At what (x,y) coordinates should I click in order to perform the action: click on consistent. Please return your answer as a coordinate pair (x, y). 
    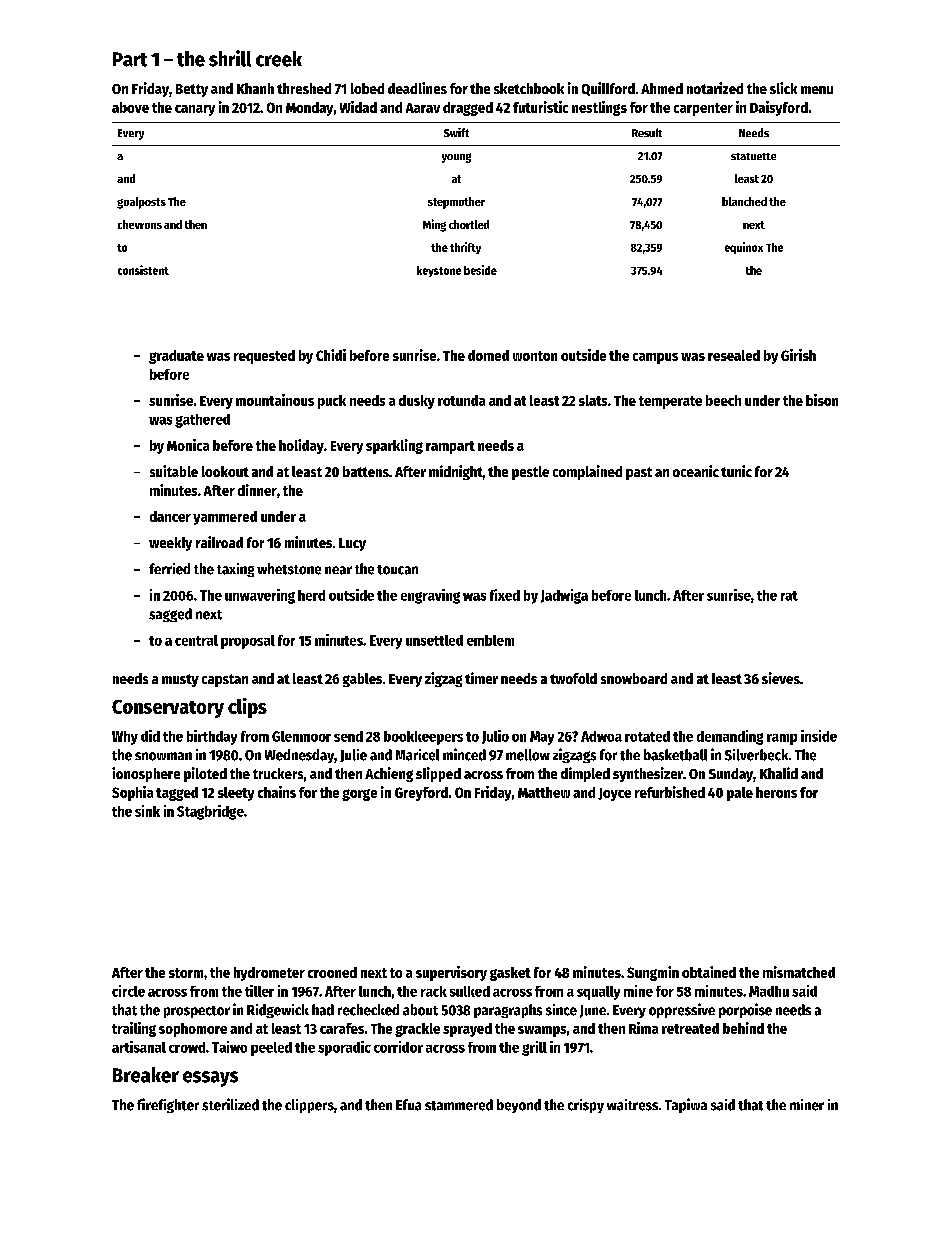
    Looking at the image, I should click on (143, 270).
